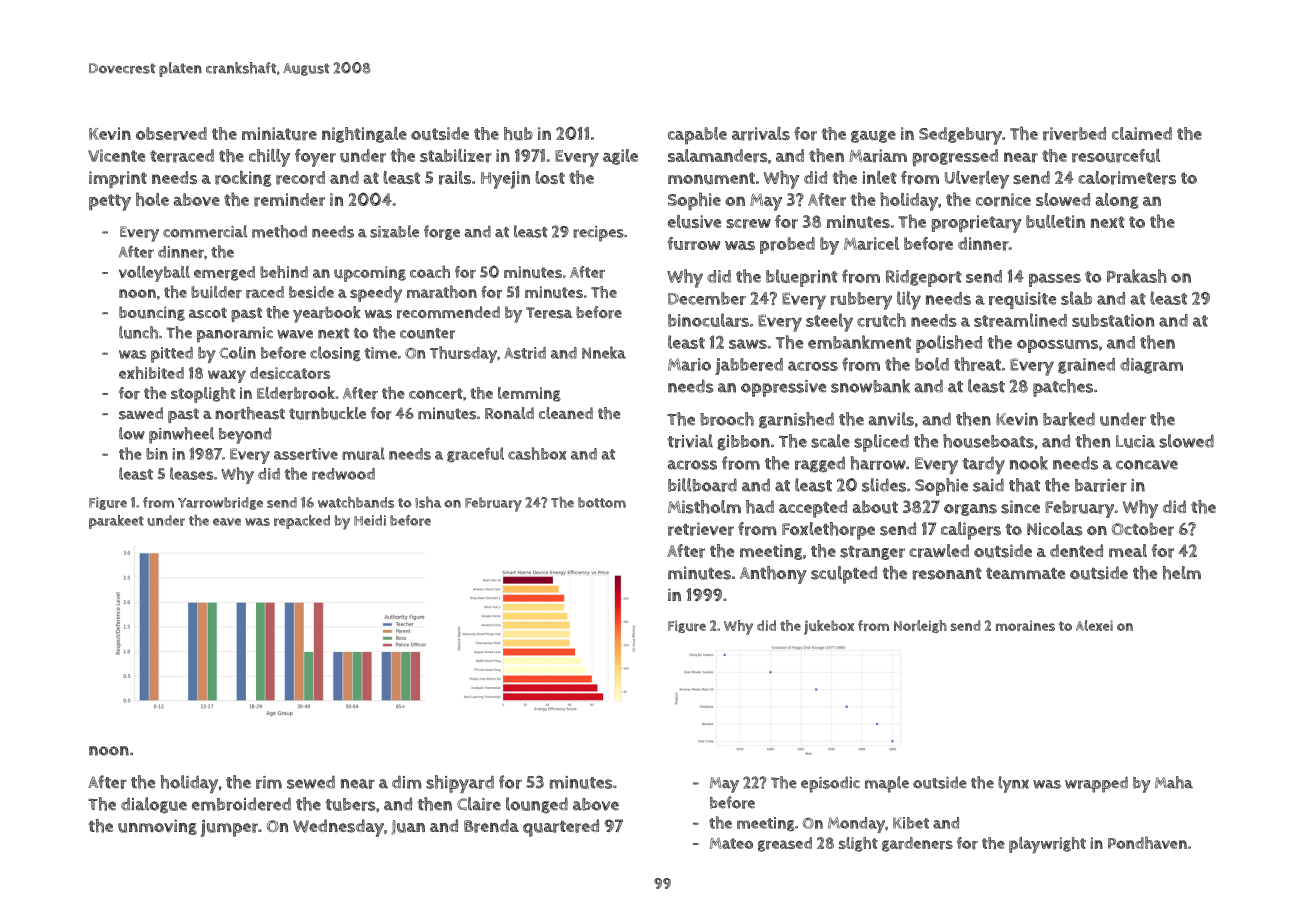 This screenshot has height=924, width=1308. Describe the element at coordinates (1057, 346) in the screenshot. I see `opossums` at that location.
